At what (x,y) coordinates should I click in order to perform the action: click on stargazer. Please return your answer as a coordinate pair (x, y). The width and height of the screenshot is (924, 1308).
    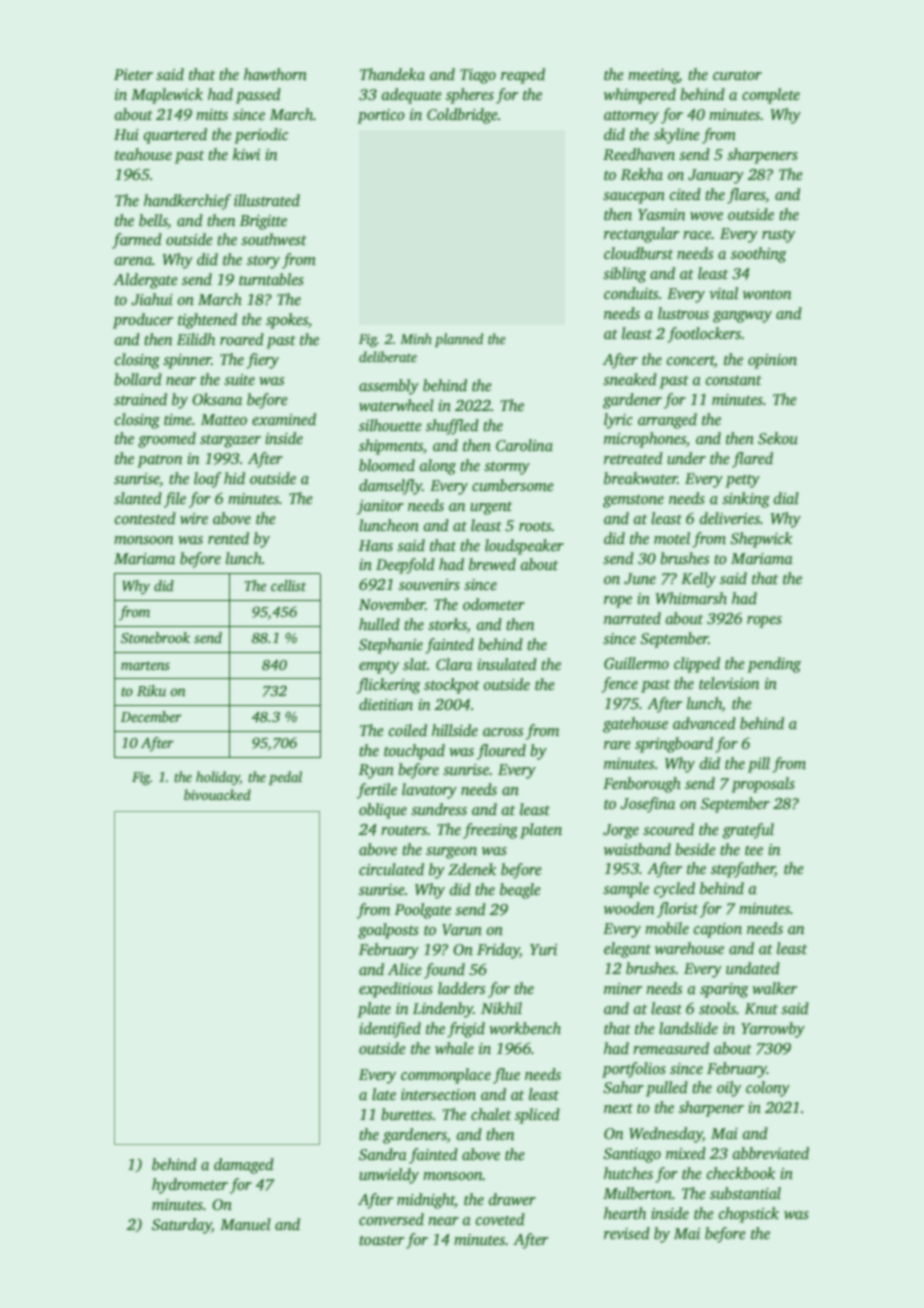
    Looking at the image, I should click on (230, 441).
